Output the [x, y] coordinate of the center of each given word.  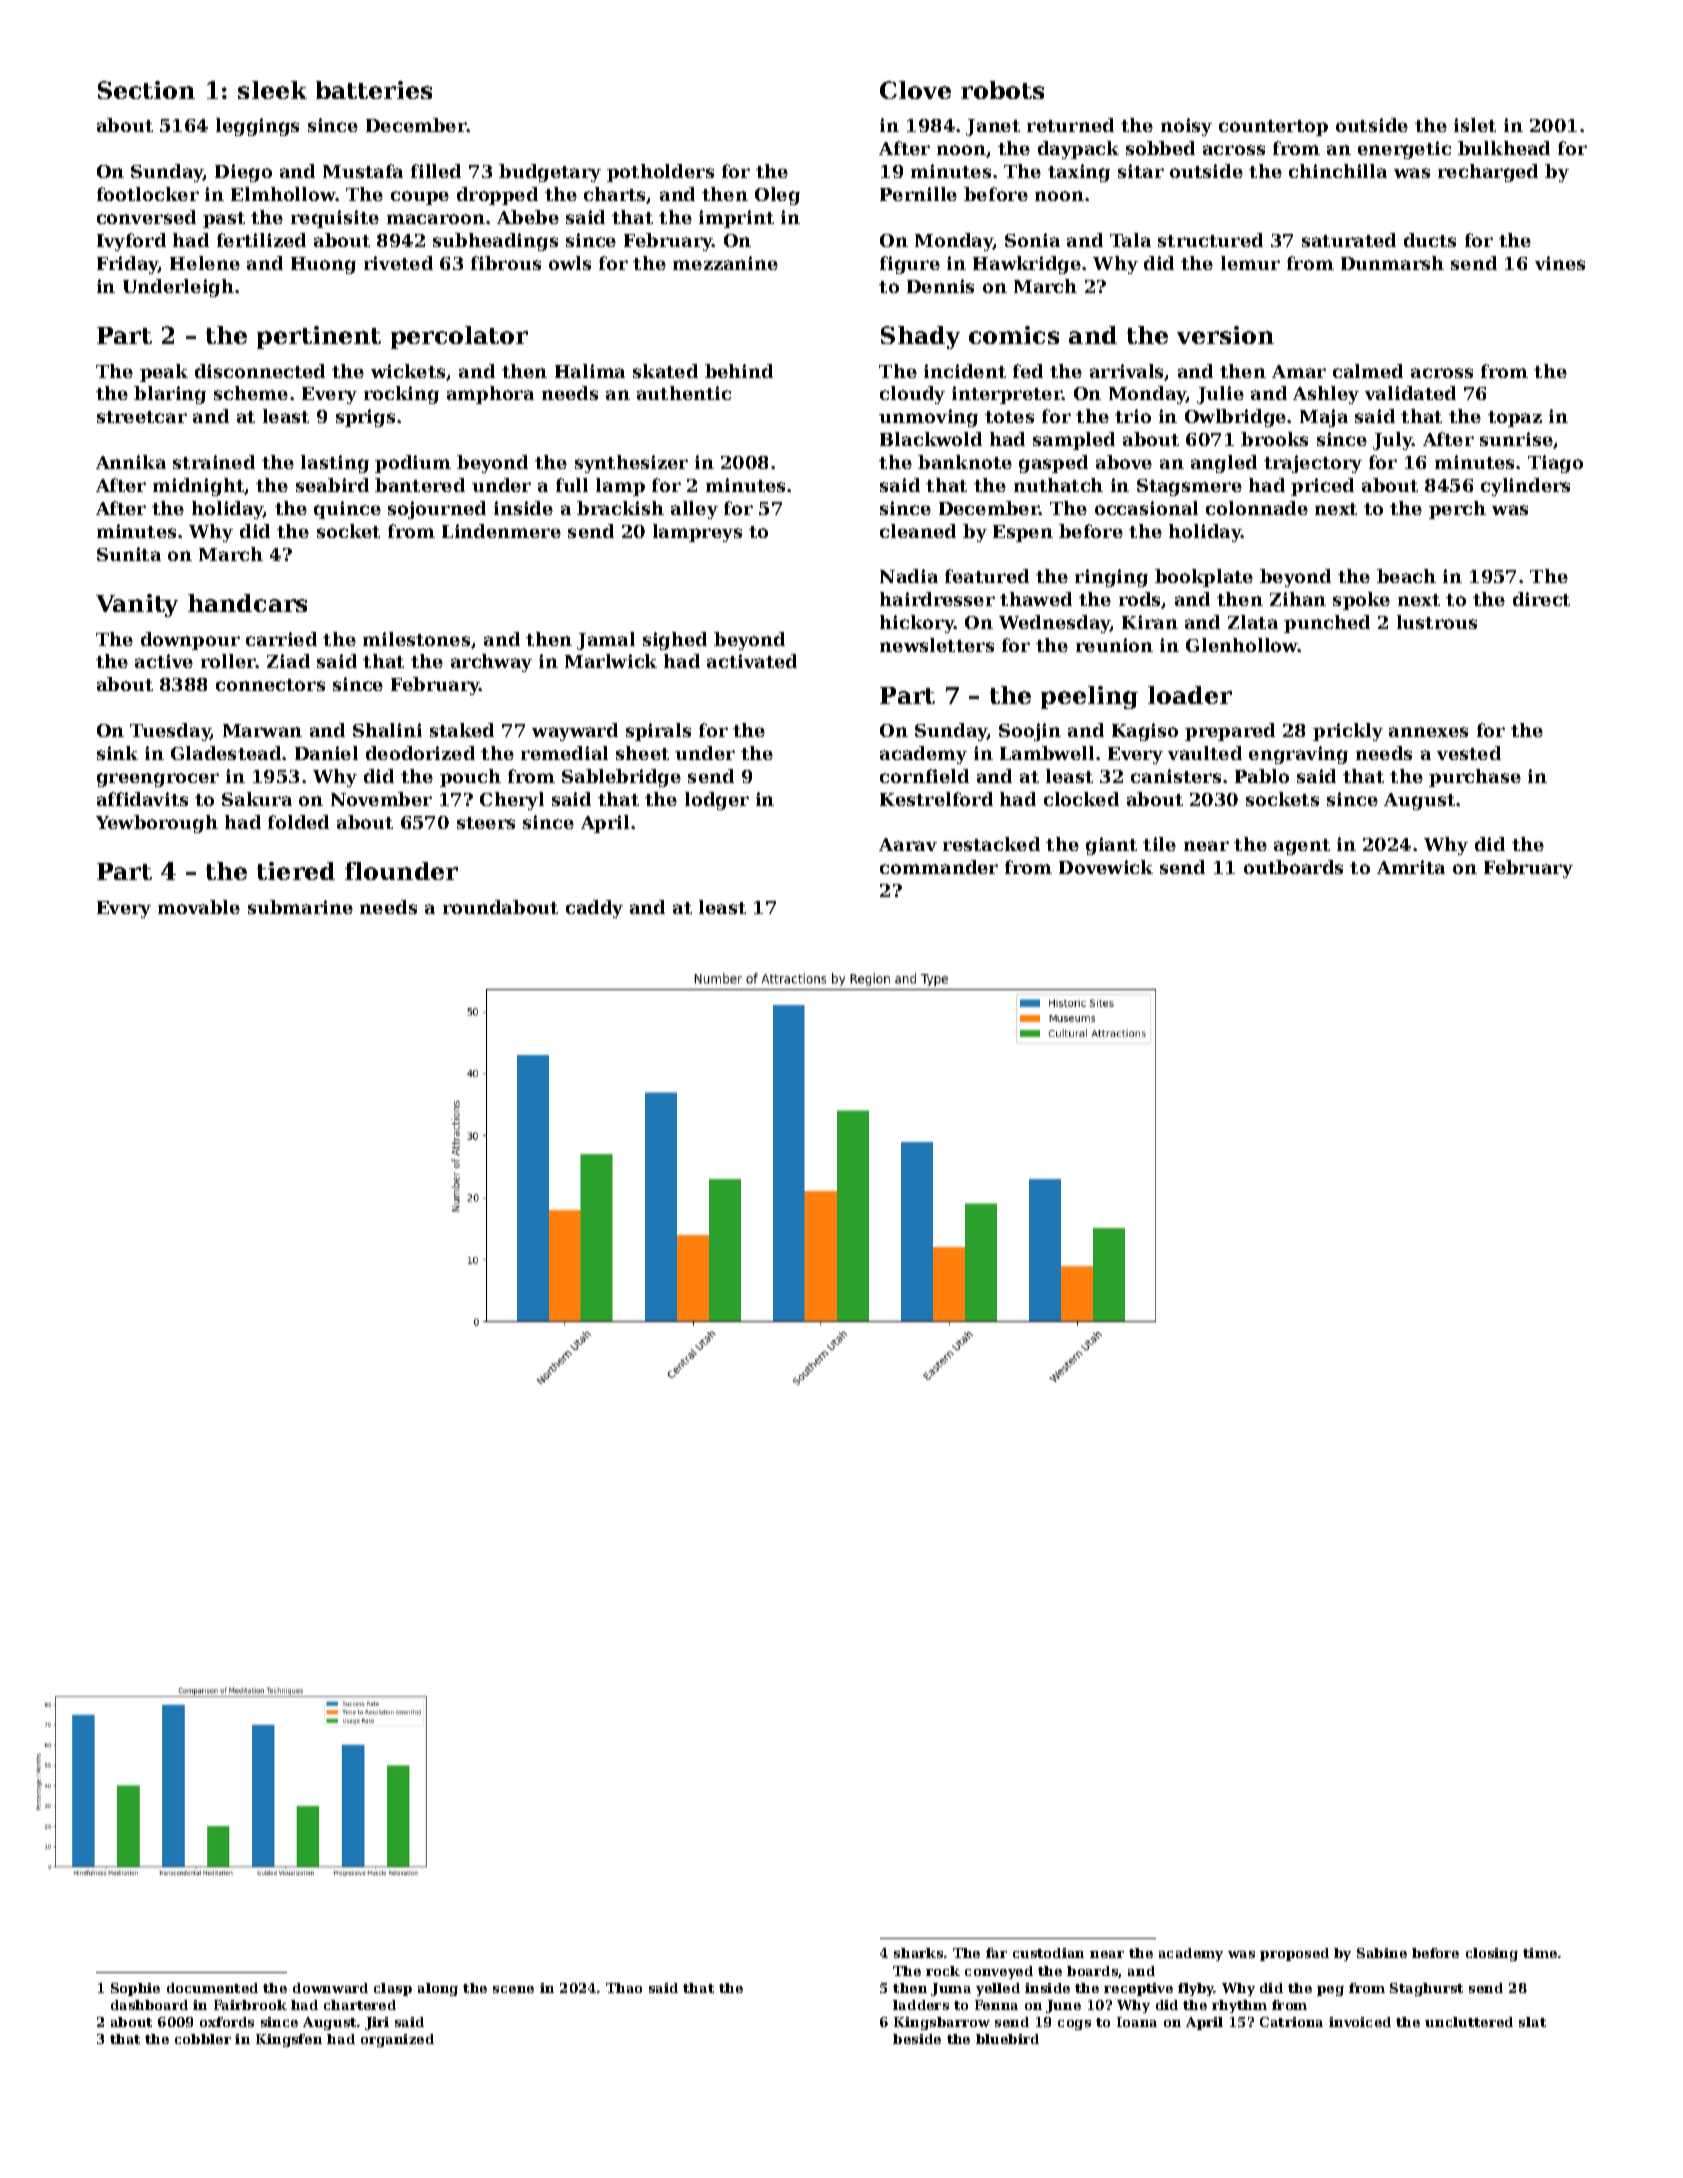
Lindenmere [501, 531]
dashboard [149, 2005]
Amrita [1411, 867]
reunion [1114, 645]
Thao [624, 1988]
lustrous [1437, 622]
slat [1532, 2022]
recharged [1488, 173]
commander [939, 867]
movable [199, 907]
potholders [660, 173]
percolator [459, 337]
